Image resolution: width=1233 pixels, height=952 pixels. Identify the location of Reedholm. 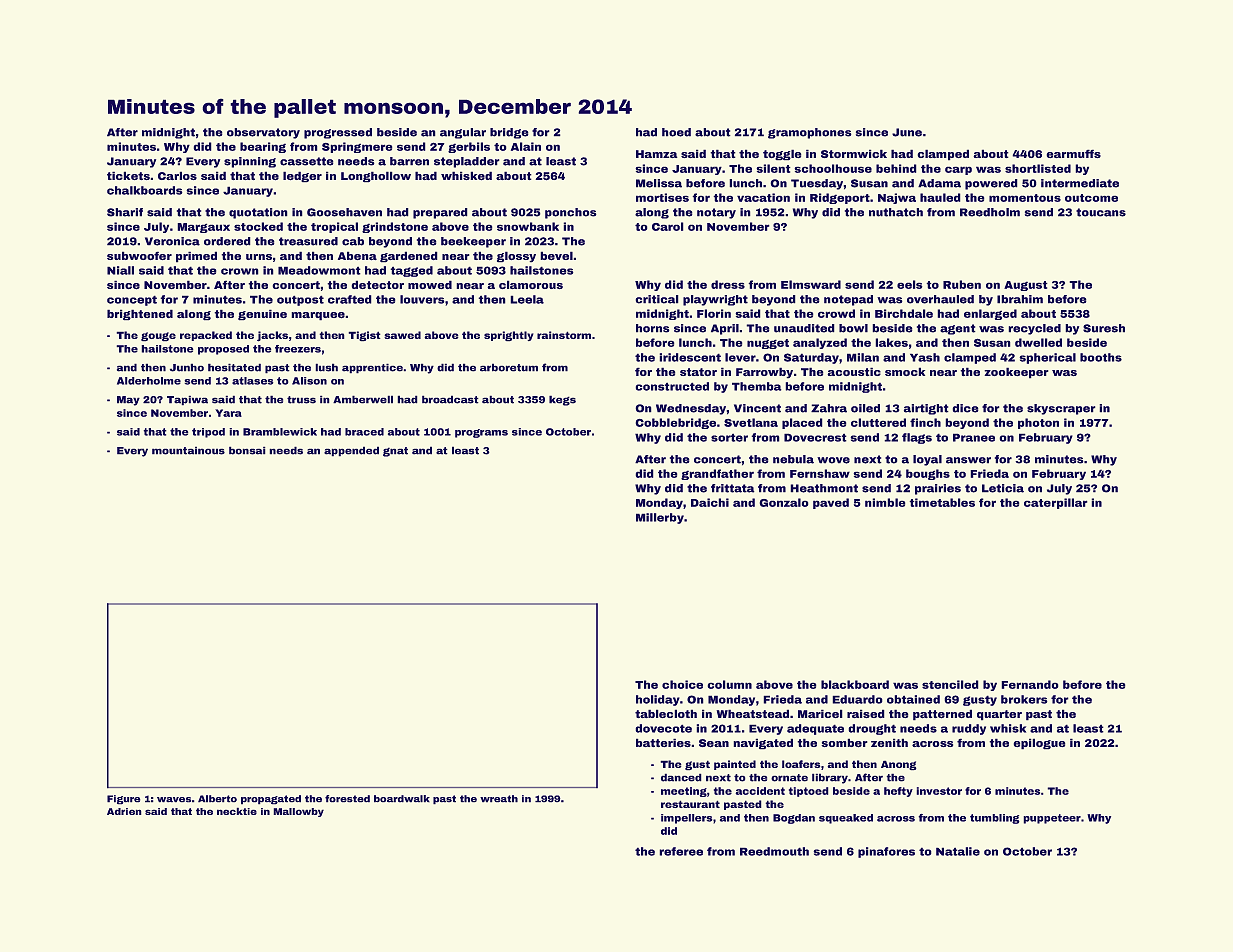
(990, 212).
